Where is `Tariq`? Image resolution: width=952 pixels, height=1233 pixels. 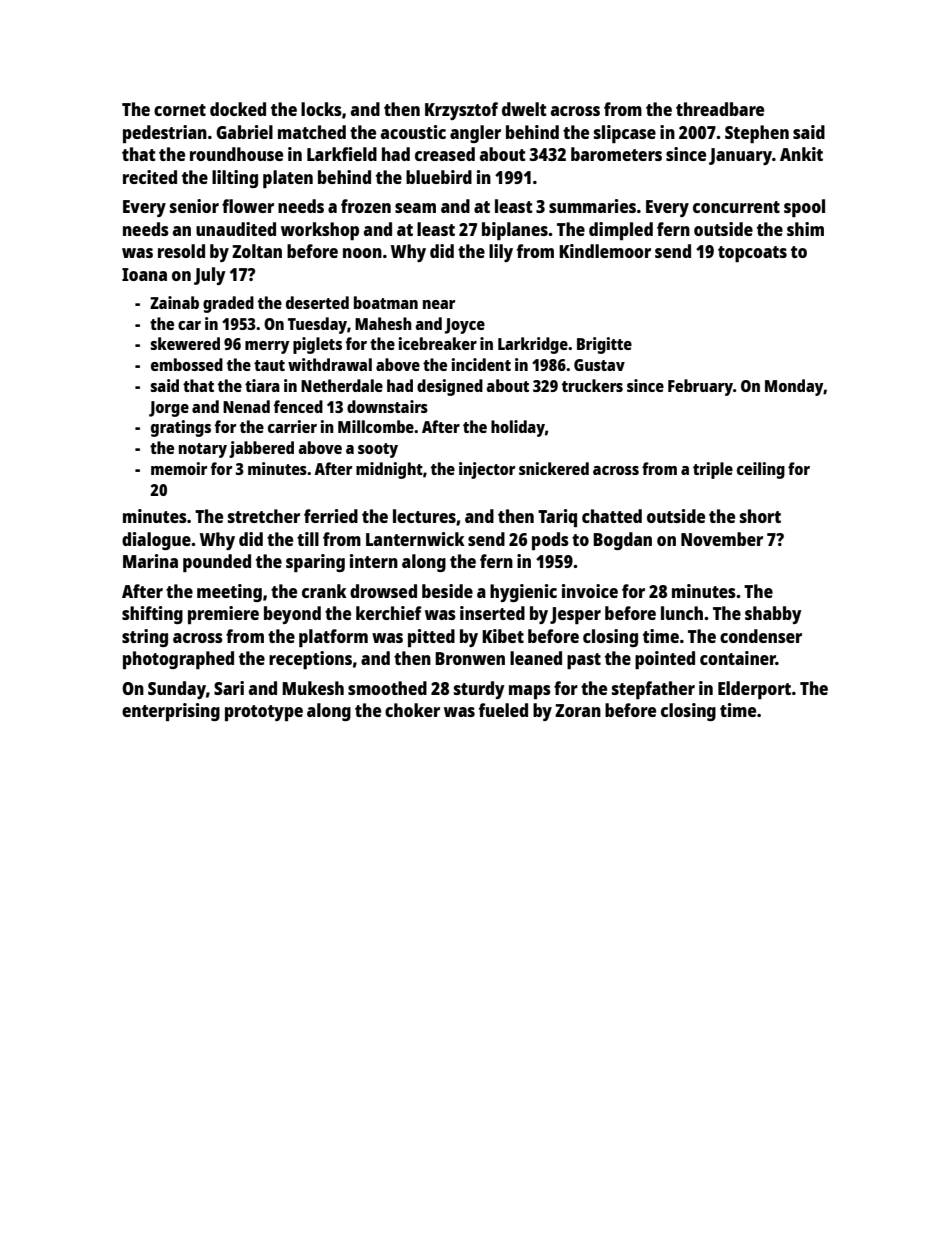 Tariq is located at coordinates (557, 518).
